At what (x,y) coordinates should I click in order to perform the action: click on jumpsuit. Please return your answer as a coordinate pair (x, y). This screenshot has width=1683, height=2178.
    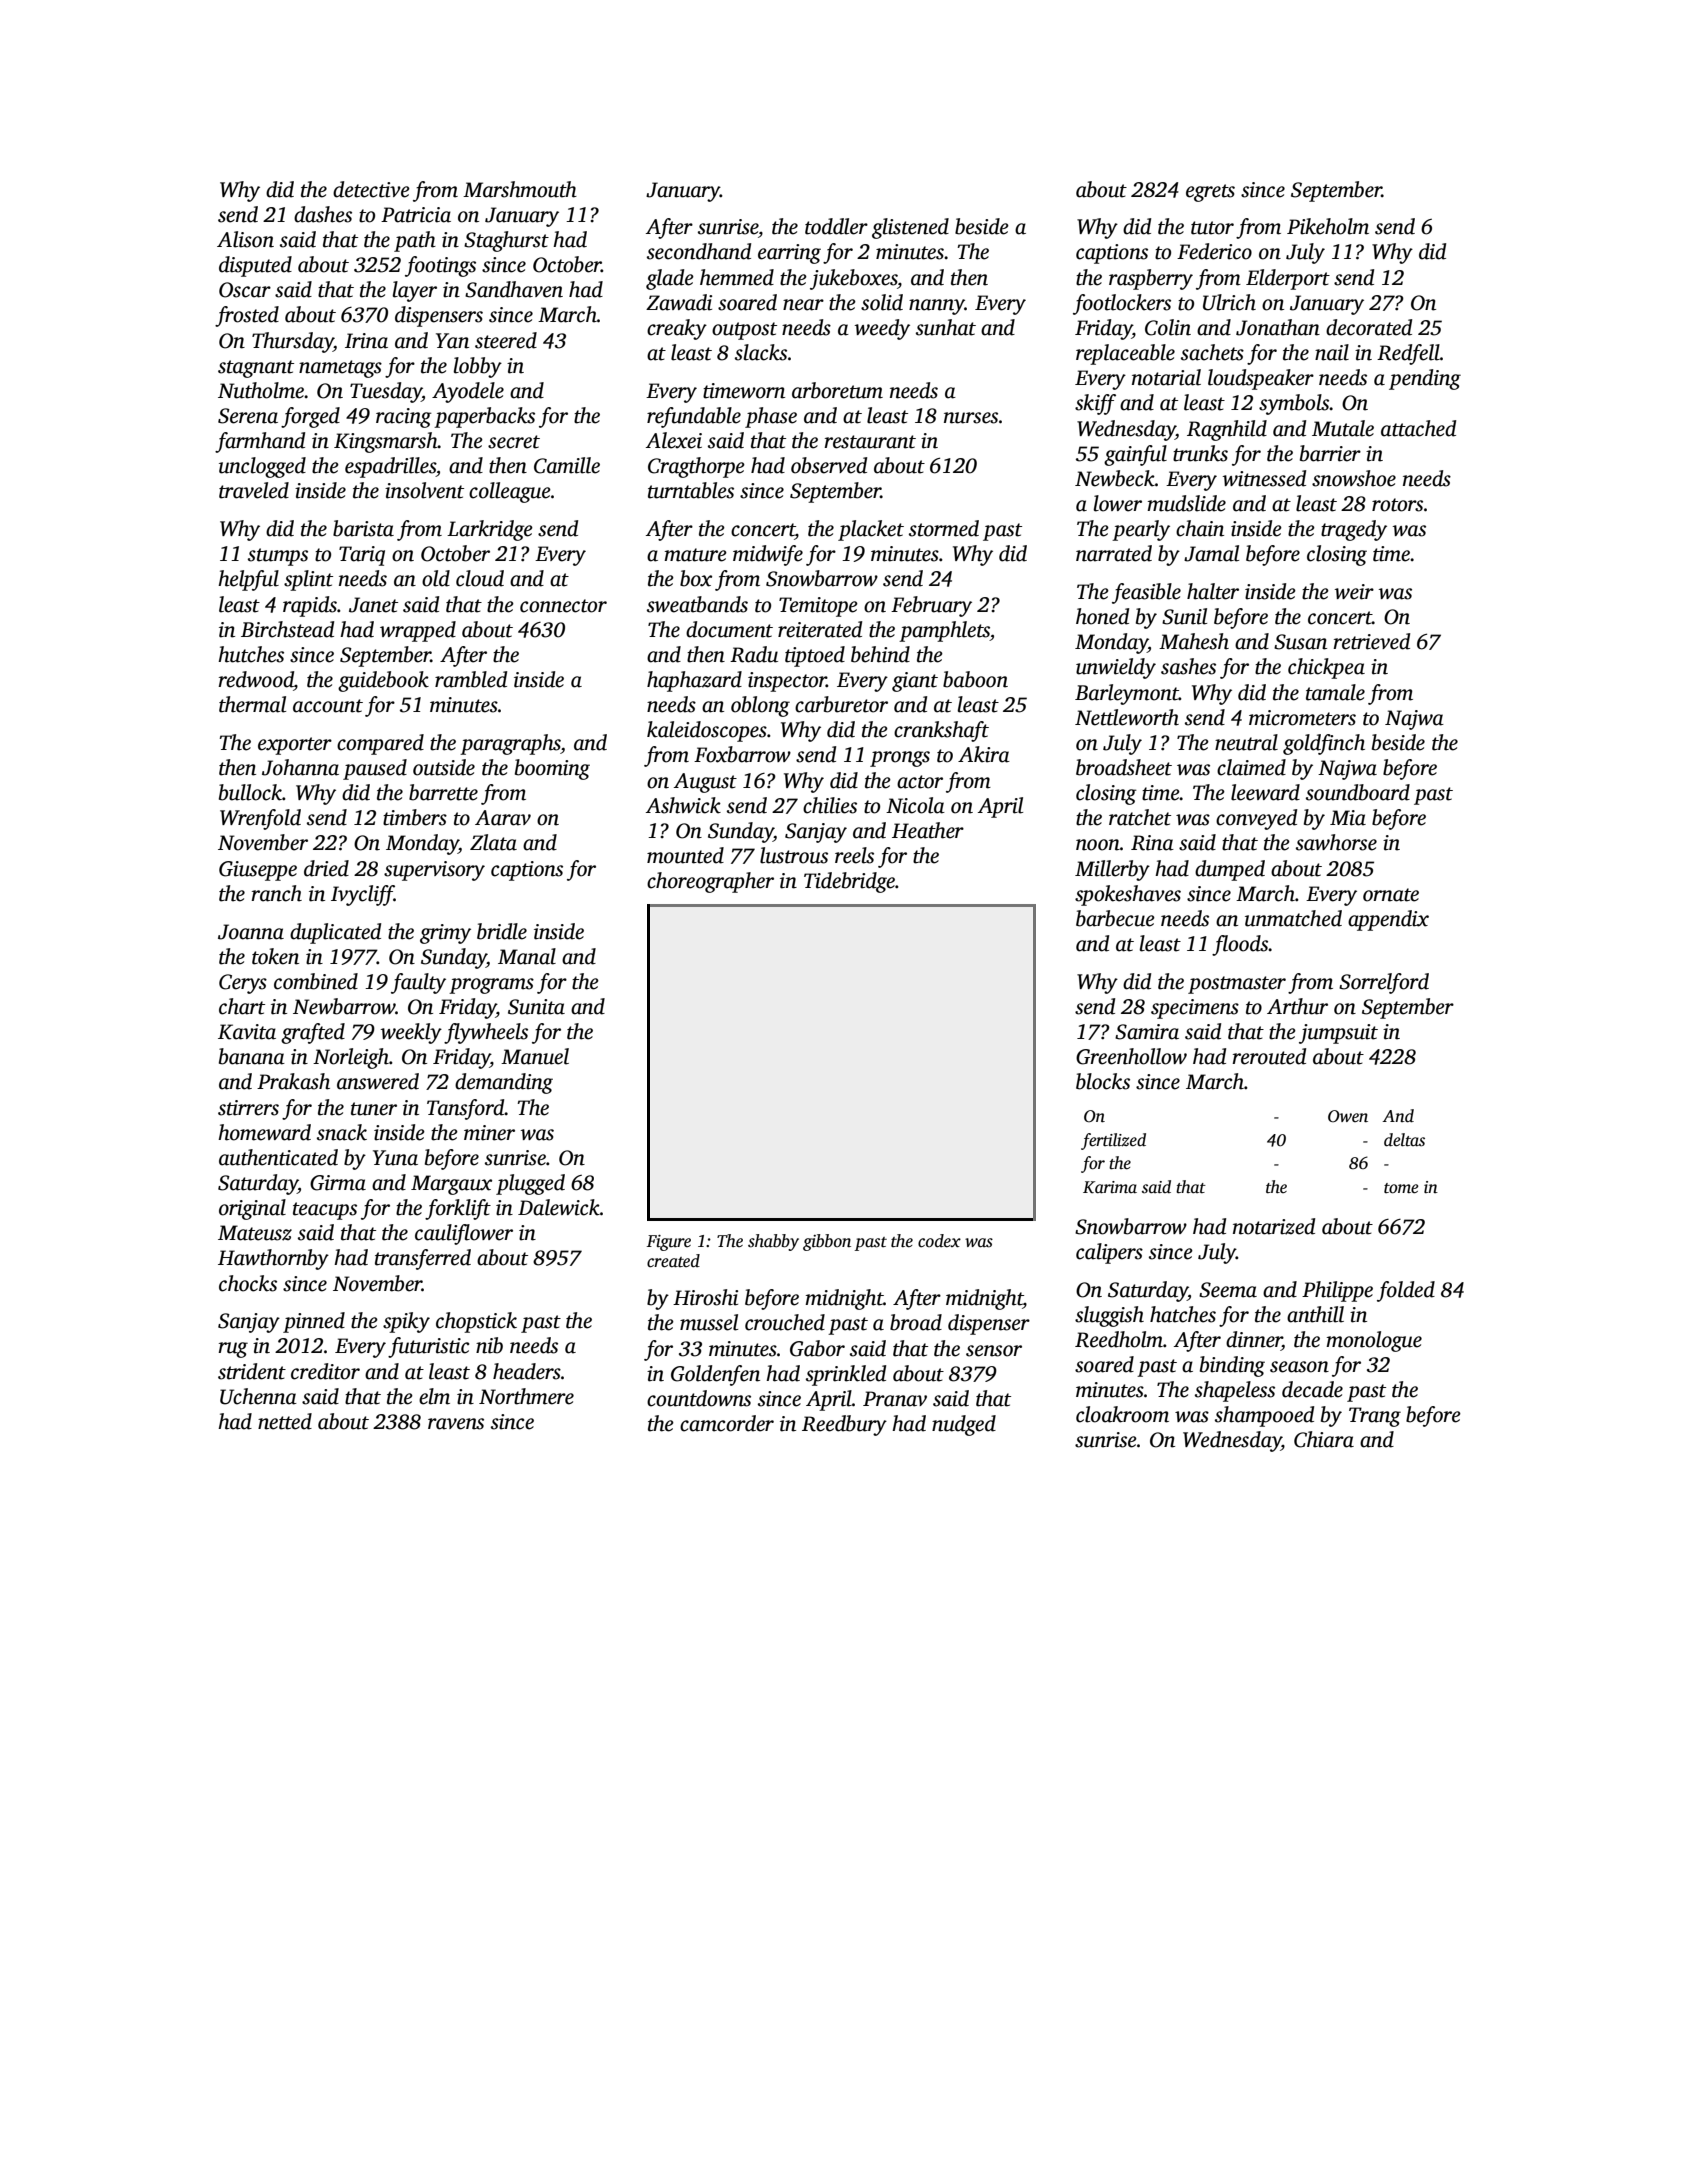
    Looking at the image, I should click on (1338, 1034).
